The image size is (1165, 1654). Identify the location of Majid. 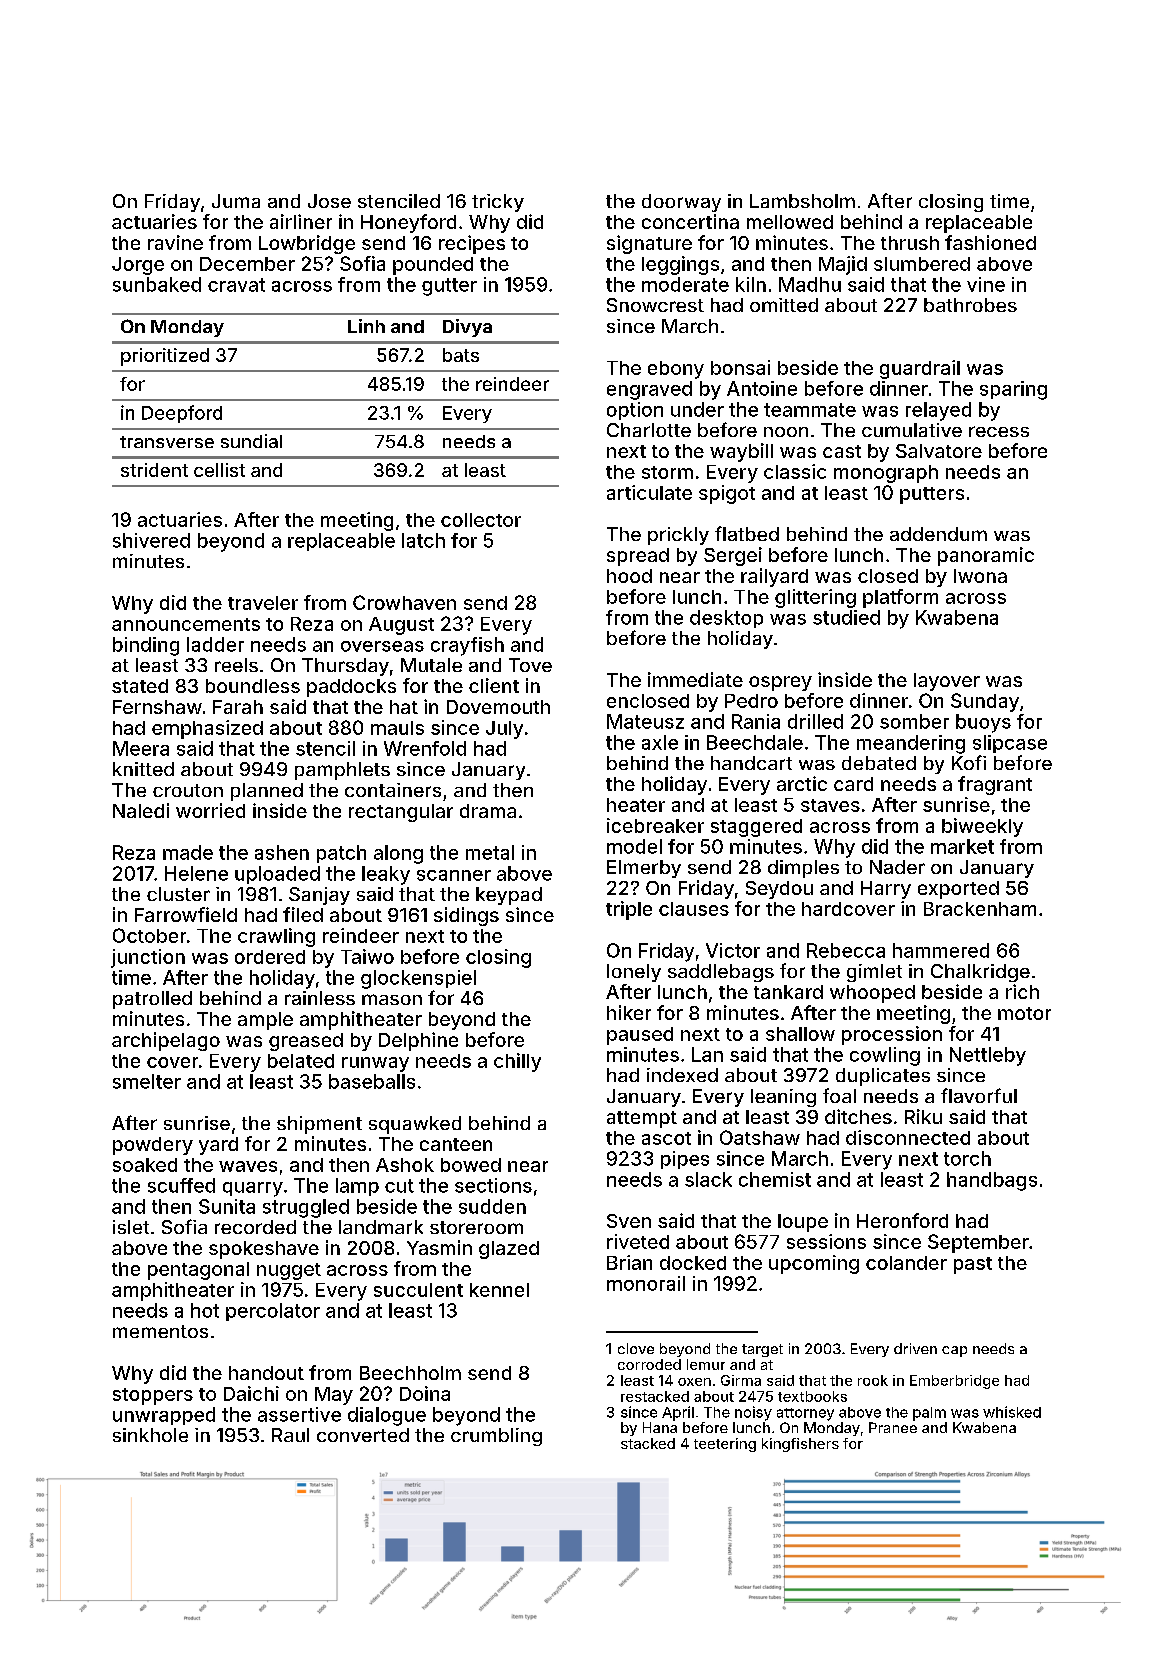
(843, 265).
